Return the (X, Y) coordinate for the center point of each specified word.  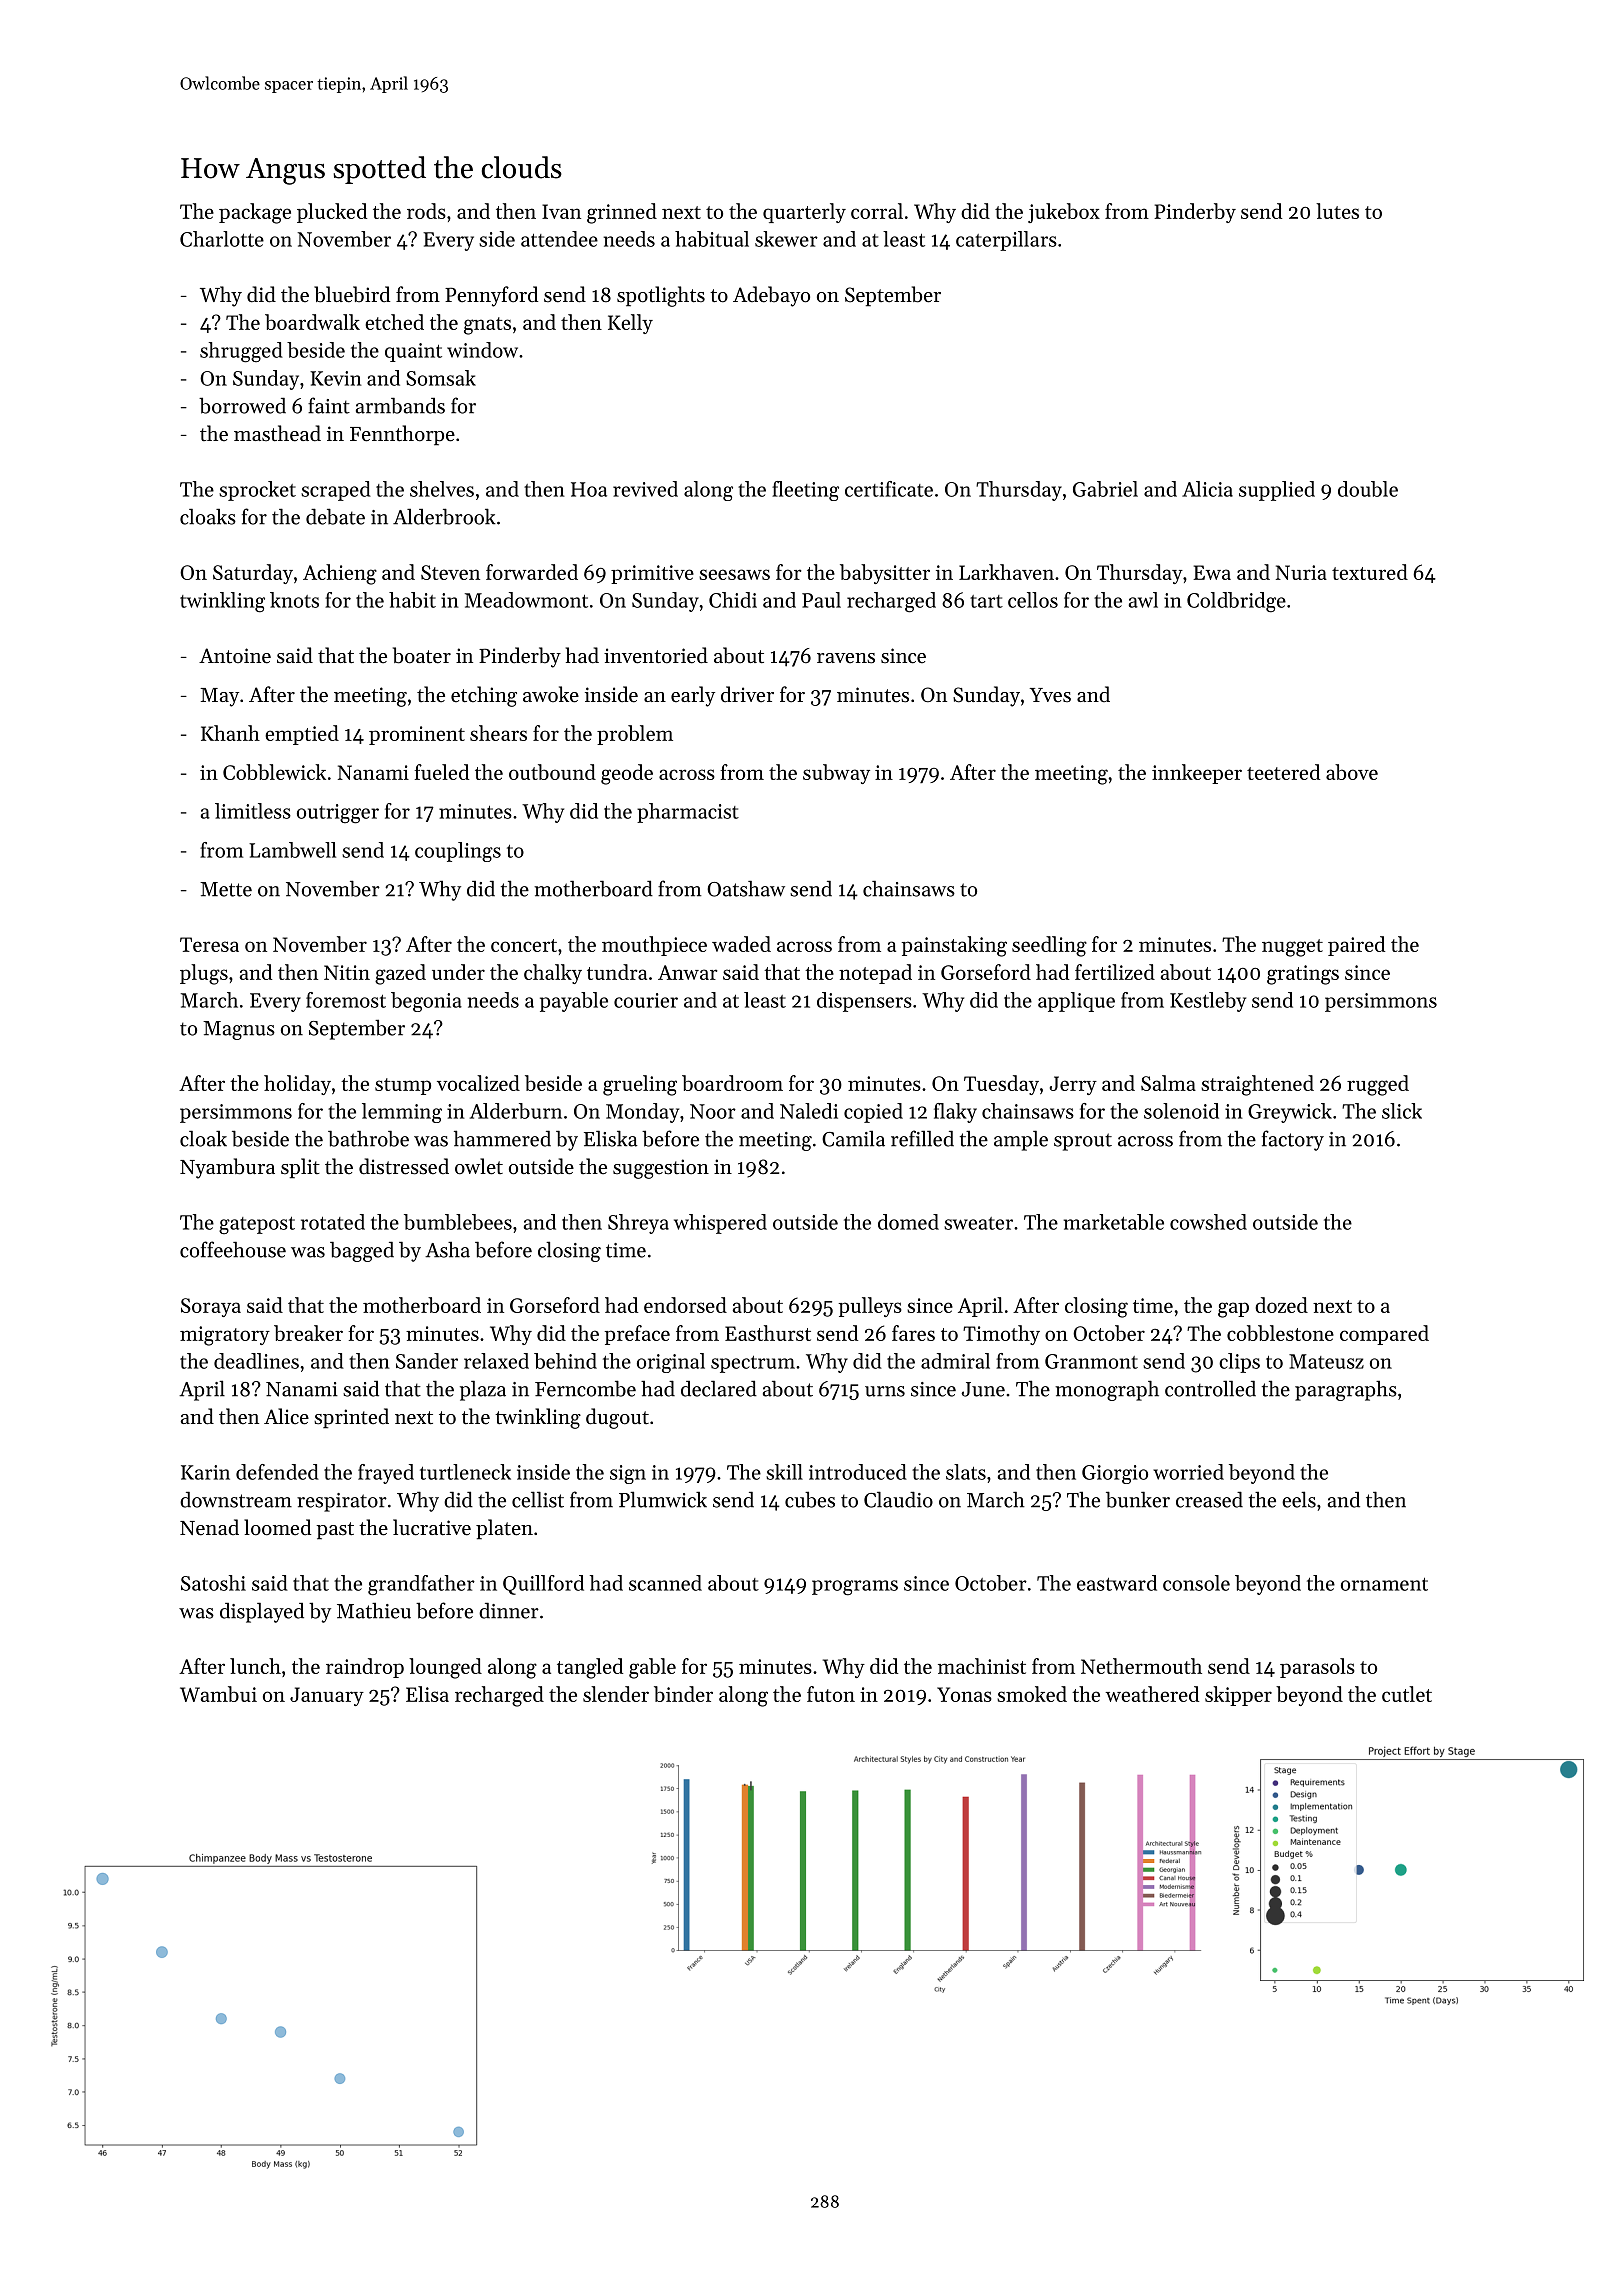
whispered (720, 1224)
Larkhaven (1006, 572)
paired (1356, 946)
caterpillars (1006, 241)
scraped (336, 491)
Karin (205, 1472)
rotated (333, 1222)
